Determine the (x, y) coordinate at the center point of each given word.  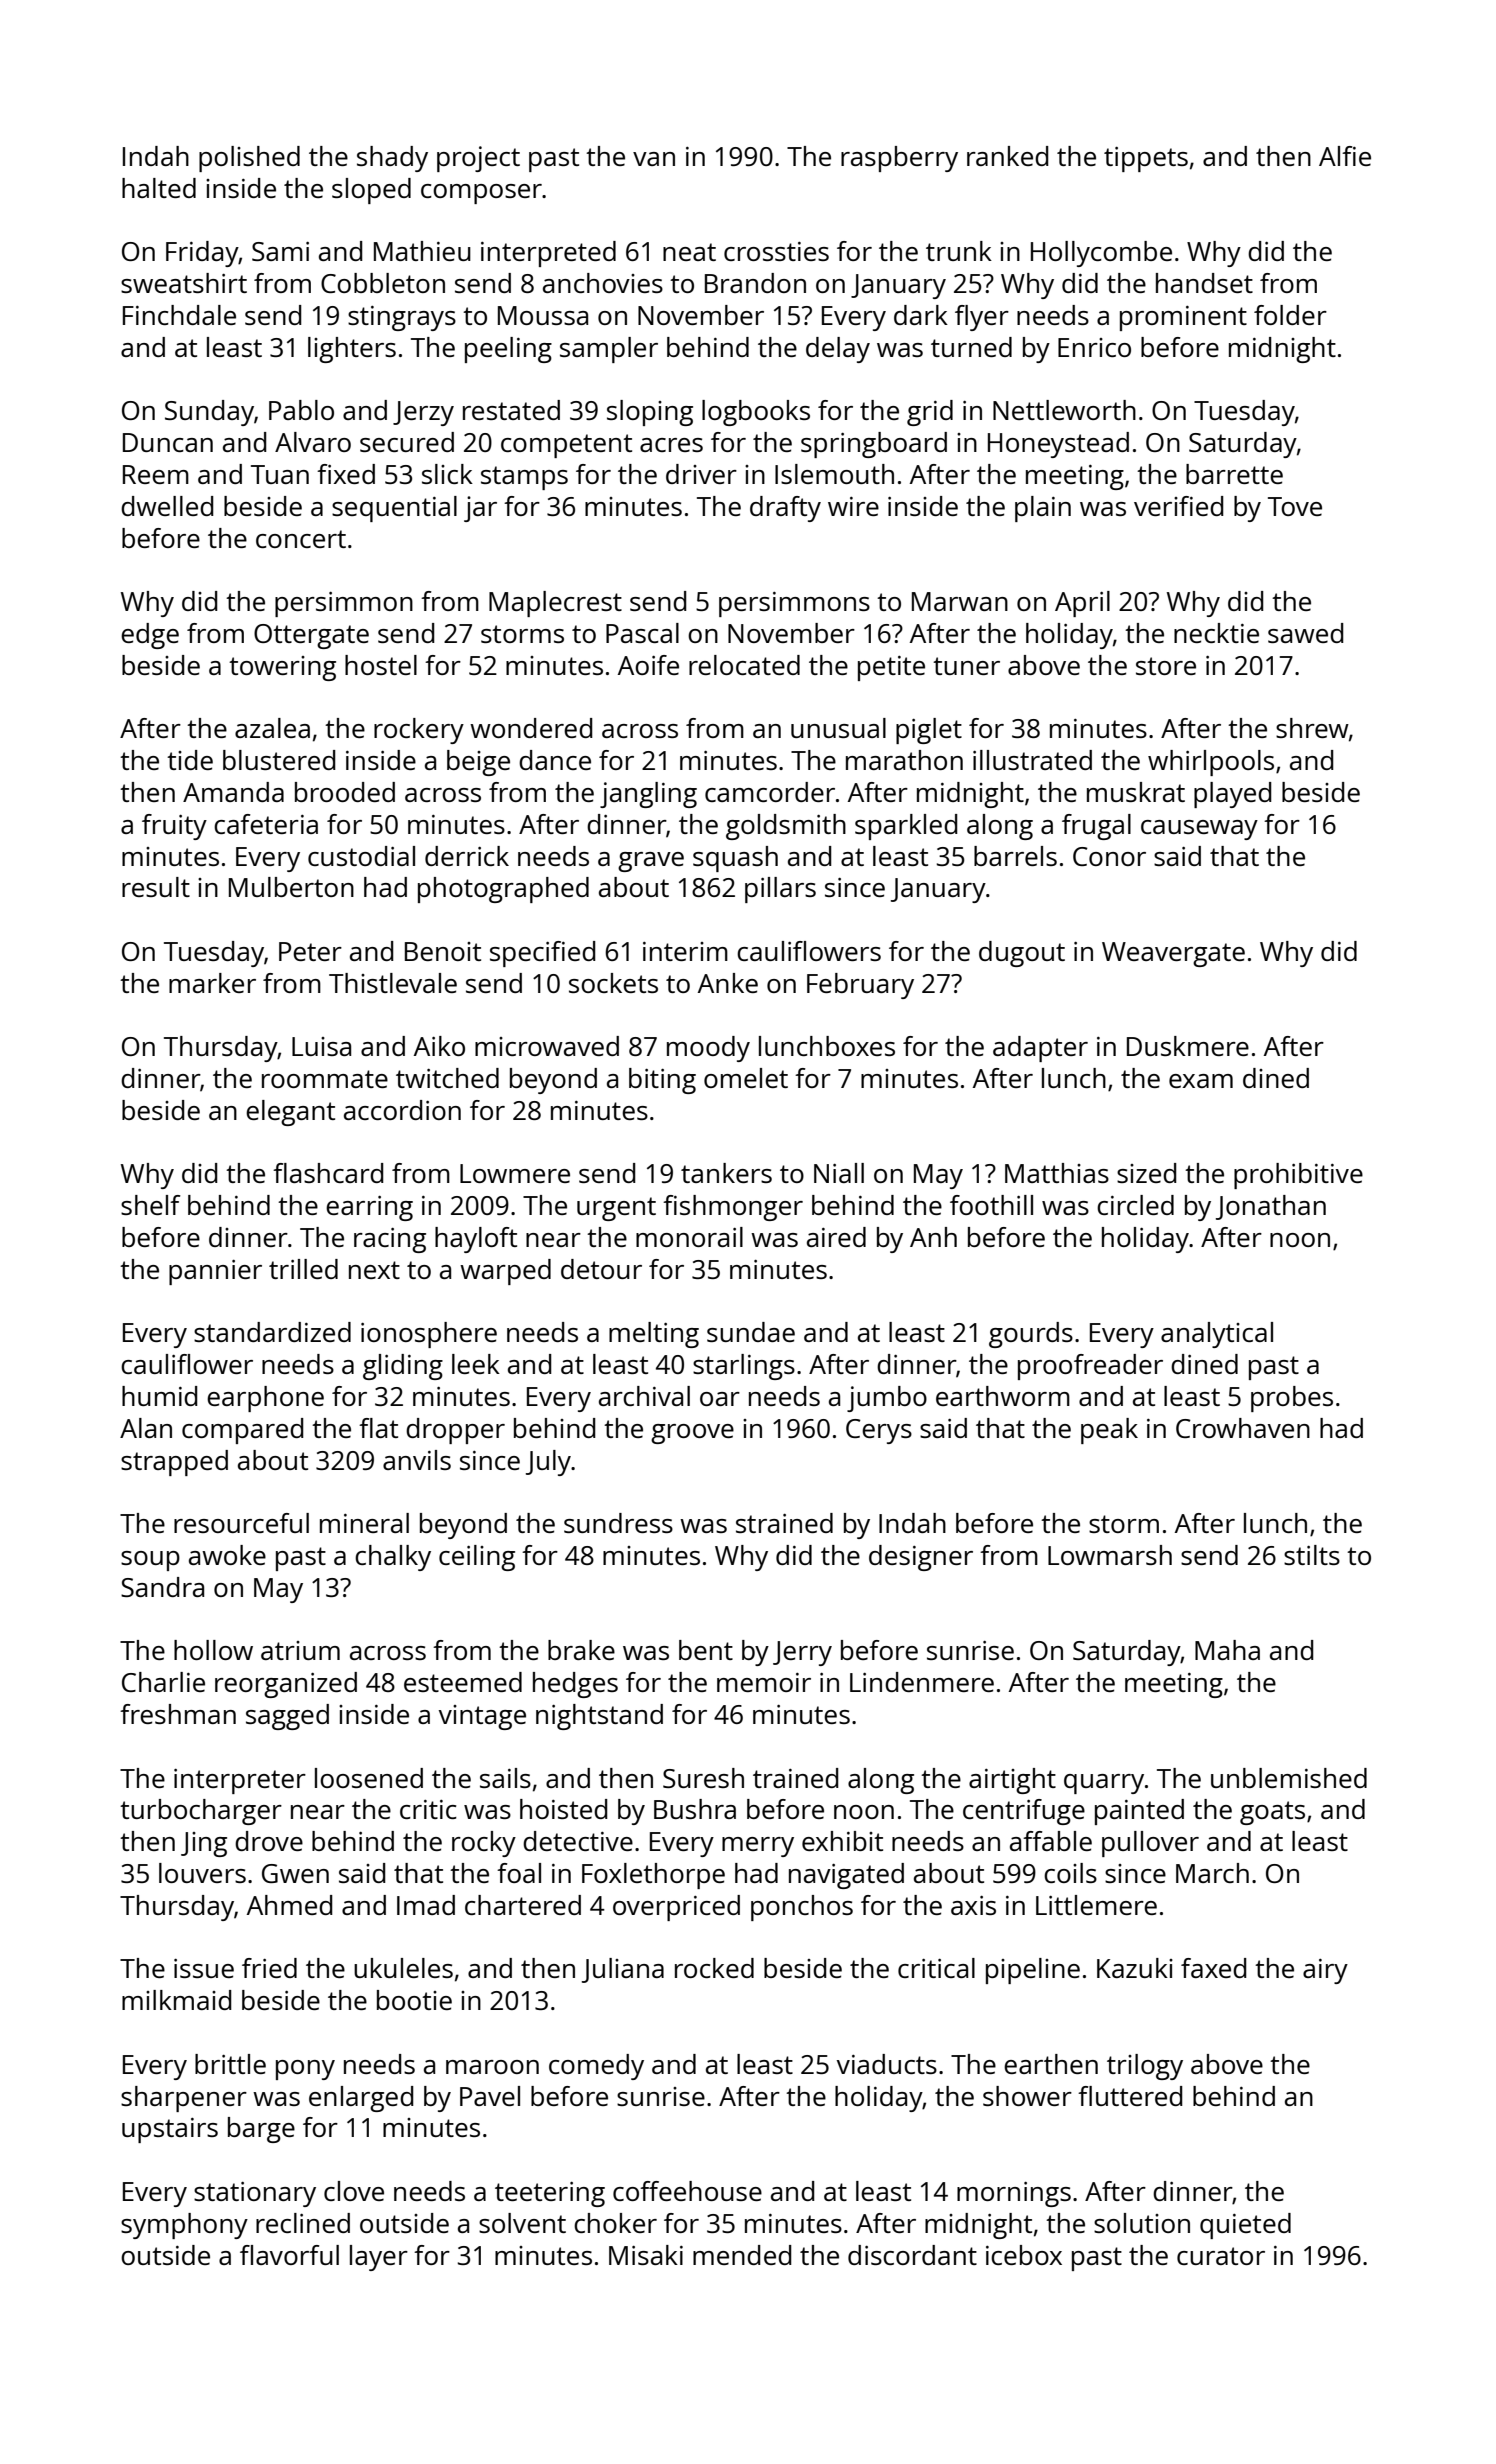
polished (249, 159)
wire (853, 506)
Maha (1227, 1650)
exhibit (842, 1841)
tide (190, 760)
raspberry (899, 159)
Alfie (1345, 156)
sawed (1305, 633)
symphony (184, 2226)
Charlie (163, 1682)
